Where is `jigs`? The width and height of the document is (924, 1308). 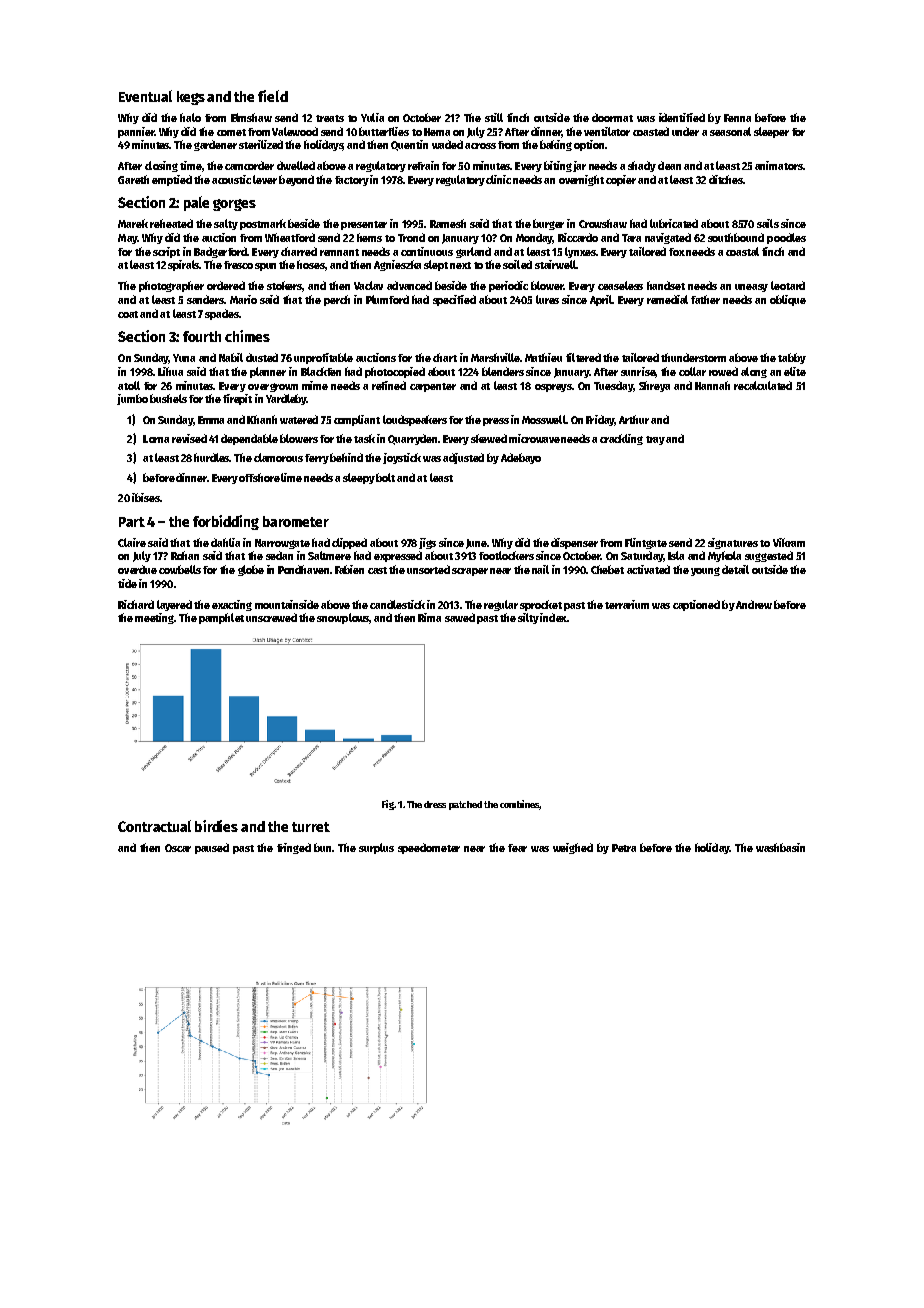
jigs is located at coordinates (427, 543).
